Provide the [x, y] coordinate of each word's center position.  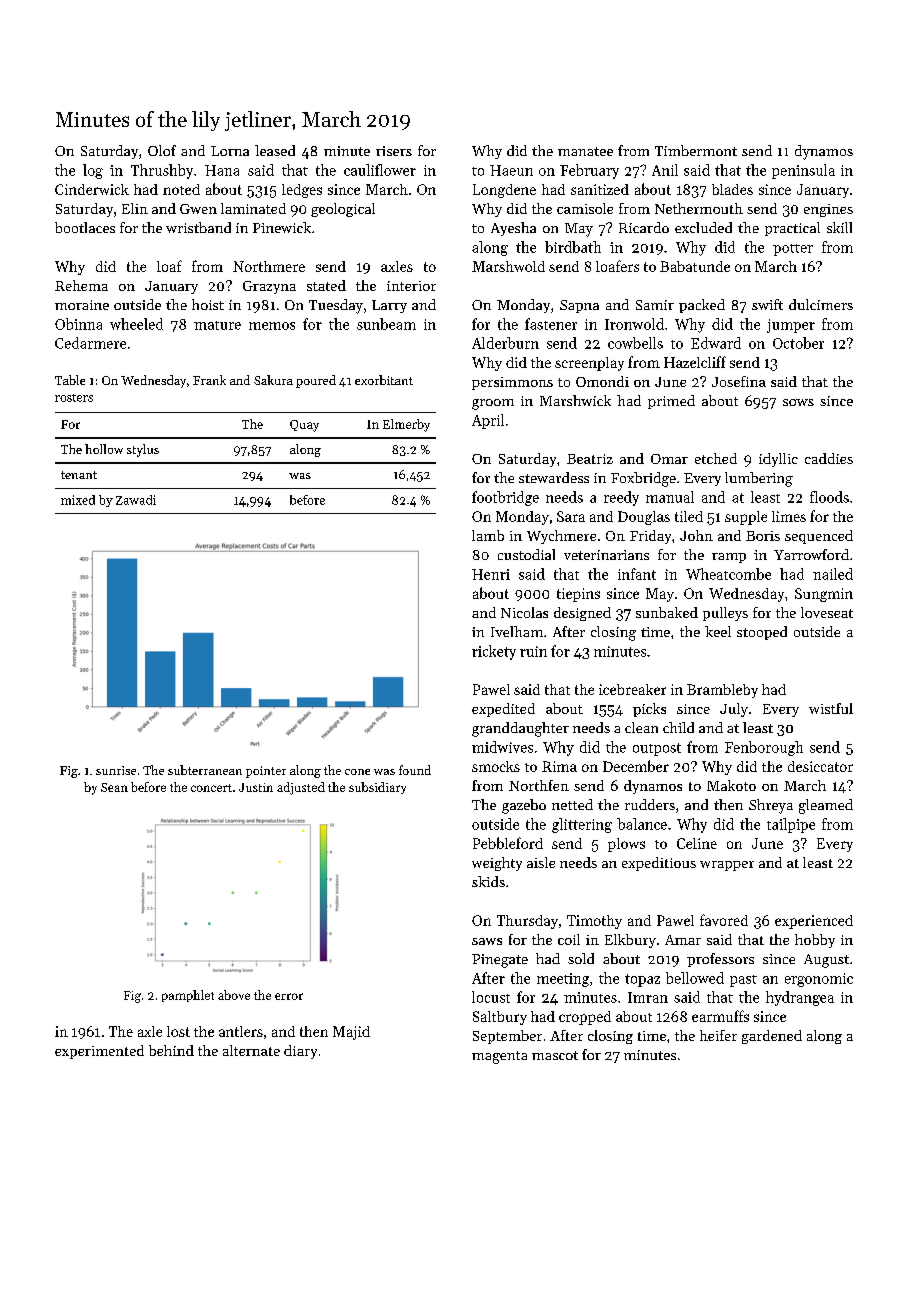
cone [357, 772]
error [289, 996]
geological [343, 210]
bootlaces [85, 227]
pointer [266, 772]
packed [702, 306]
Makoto [731, 785]
